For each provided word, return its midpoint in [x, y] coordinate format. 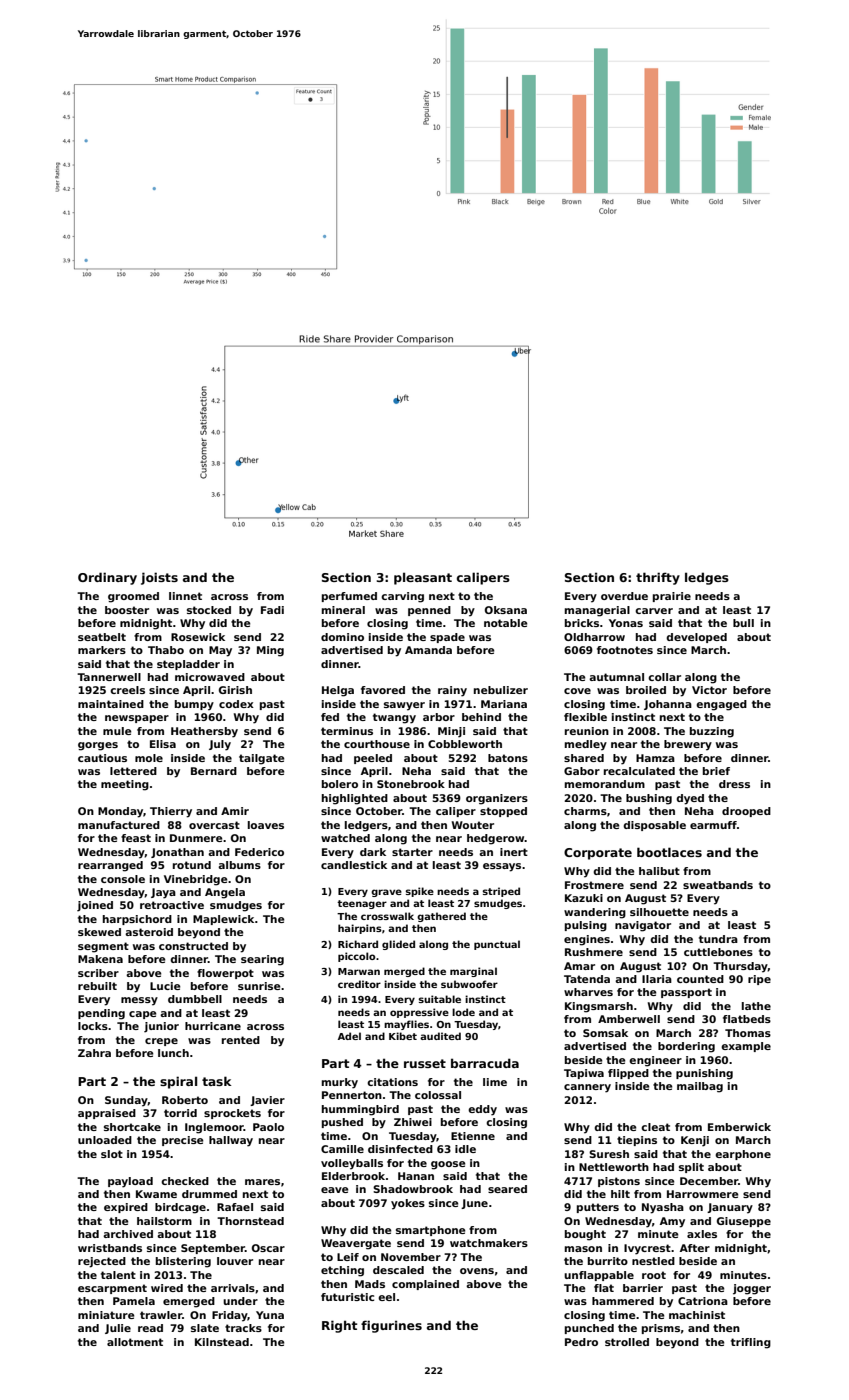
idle [465, 1149]
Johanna [668, 705]
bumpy [194, 705]
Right [339, 1326]
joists [159, 578]
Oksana [506, 610]
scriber [98, 973]
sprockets [232, 1114]
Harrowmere [703, 1194]
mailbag [700, 1087]
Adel [349, 1036]
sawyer [404, 706]
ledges [707, 578]
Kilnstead [222, 1342]
